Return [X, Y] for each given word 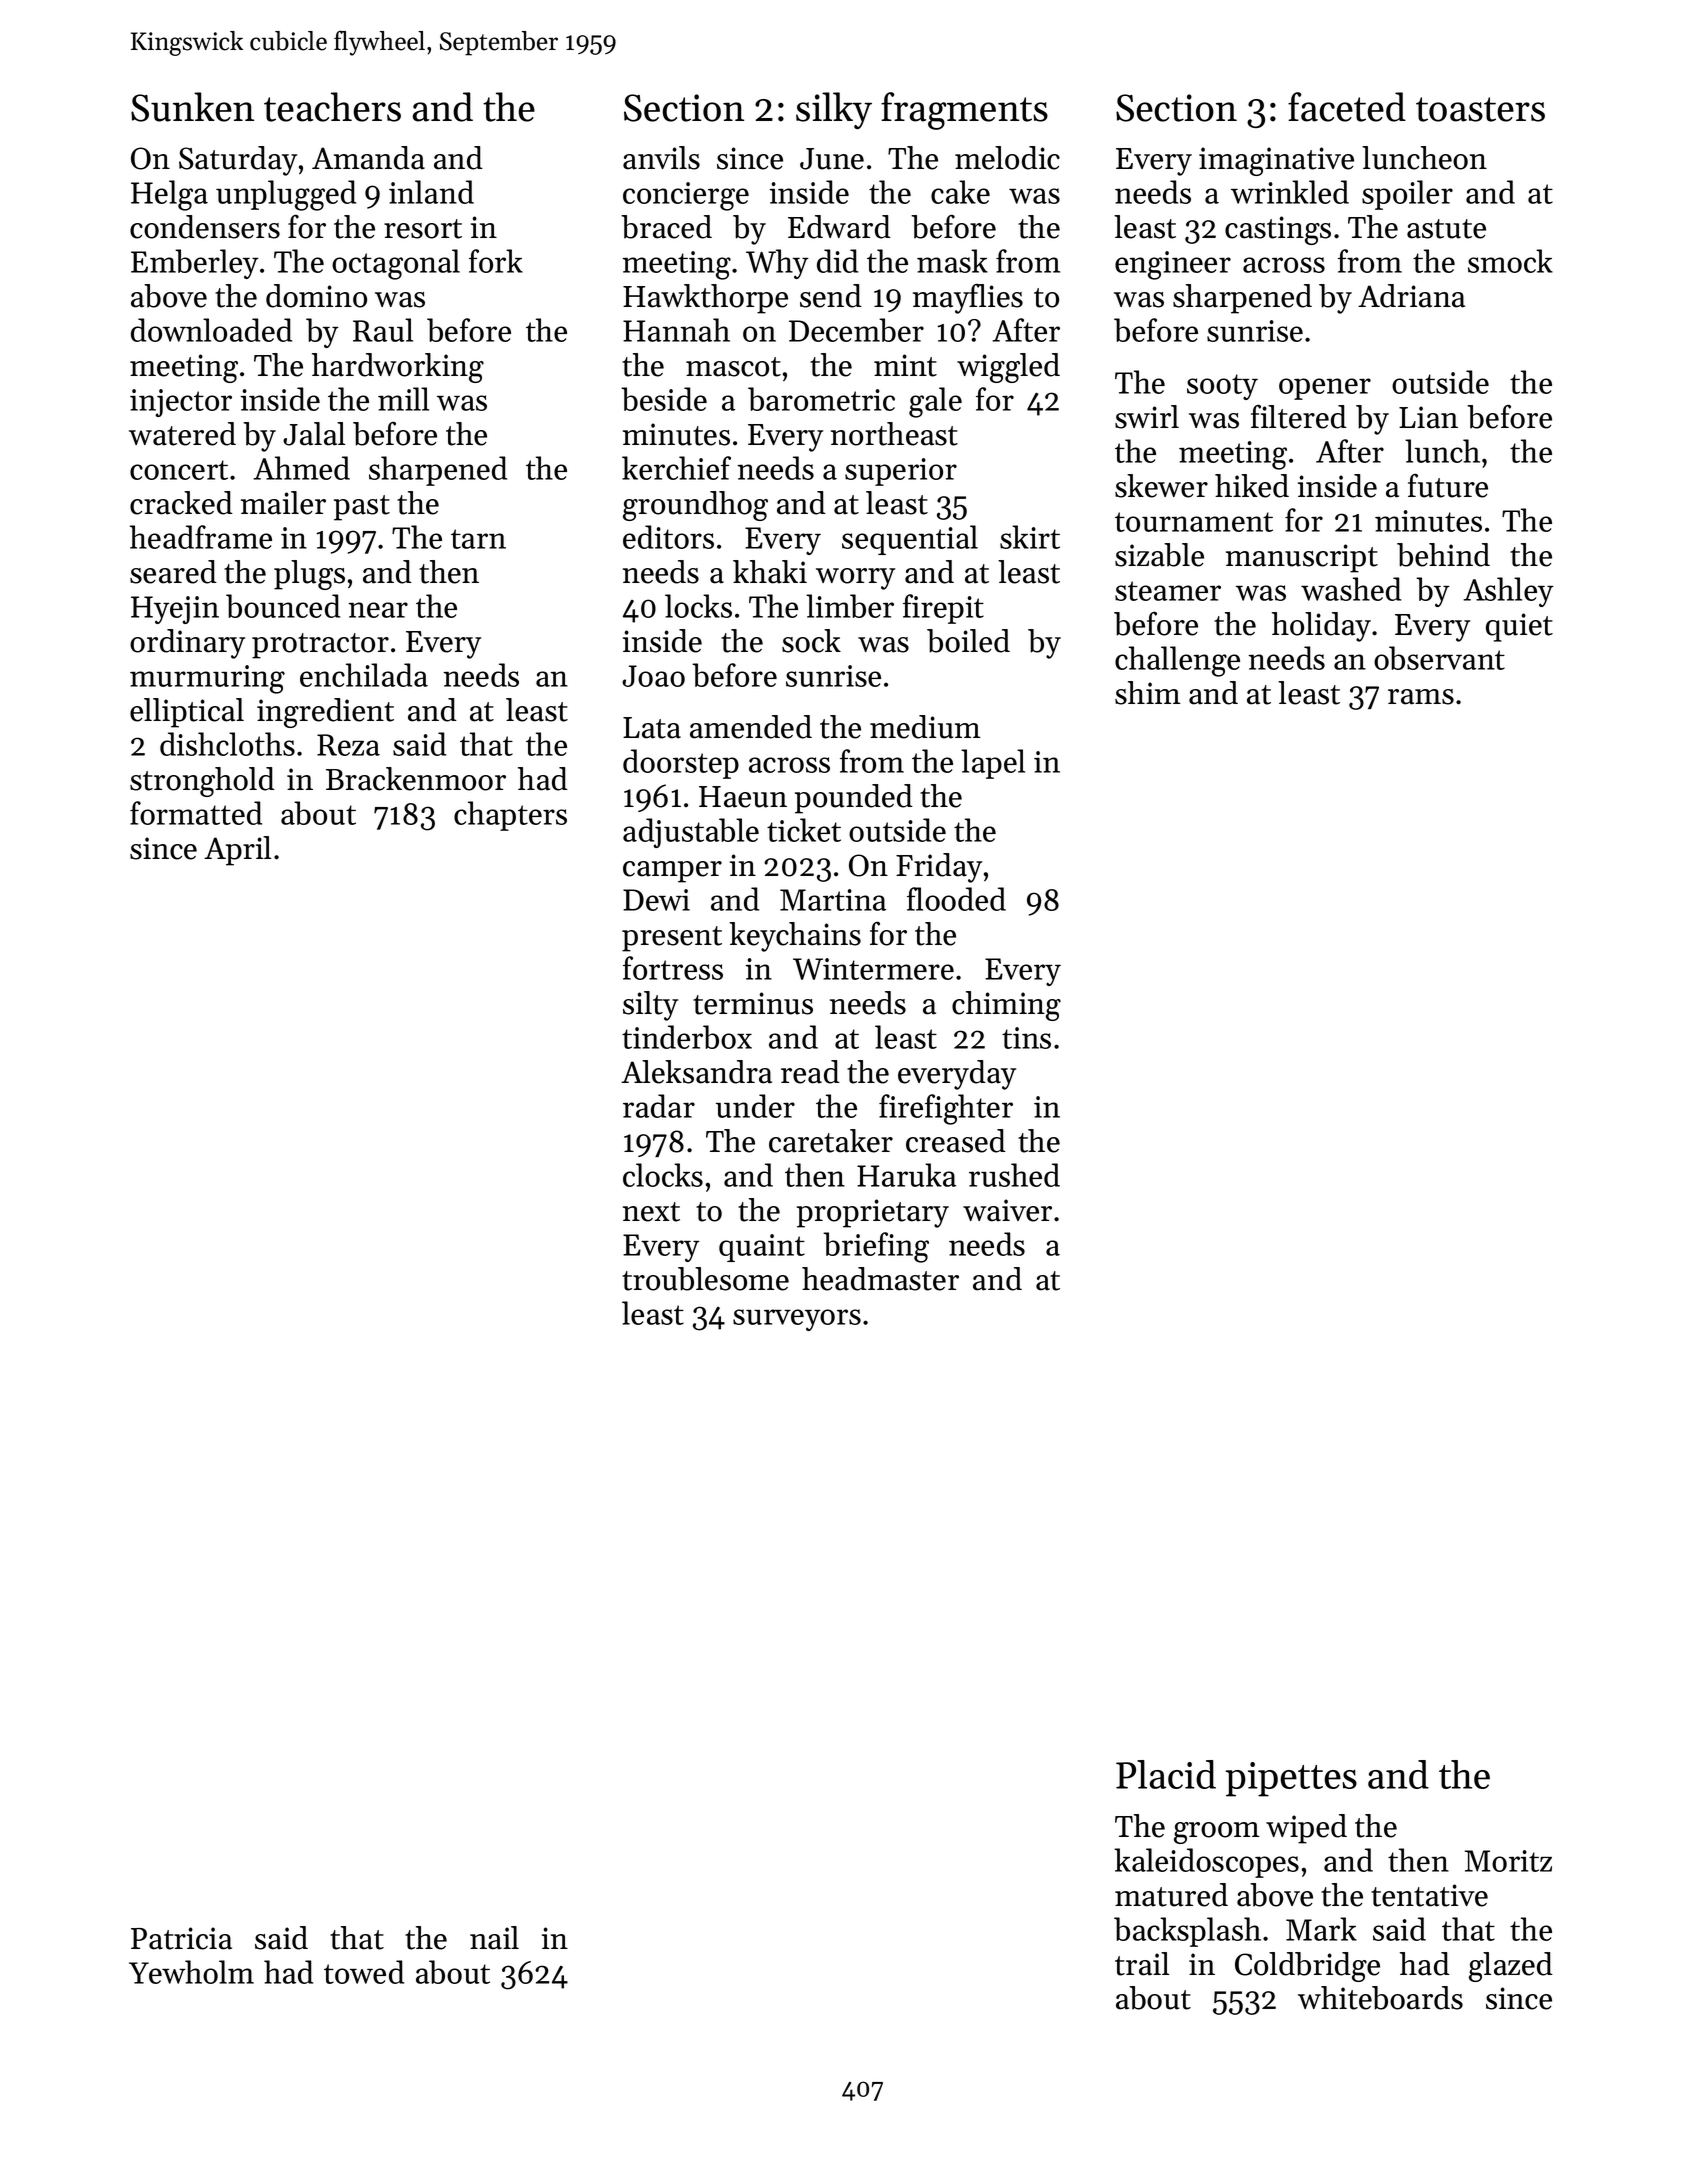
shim [1148, 693]
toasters [1480, 109]
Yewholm [191, 1972]
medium [925, 727]
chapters [510, 816]
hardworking [398, 368]
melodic [1007, 158]
